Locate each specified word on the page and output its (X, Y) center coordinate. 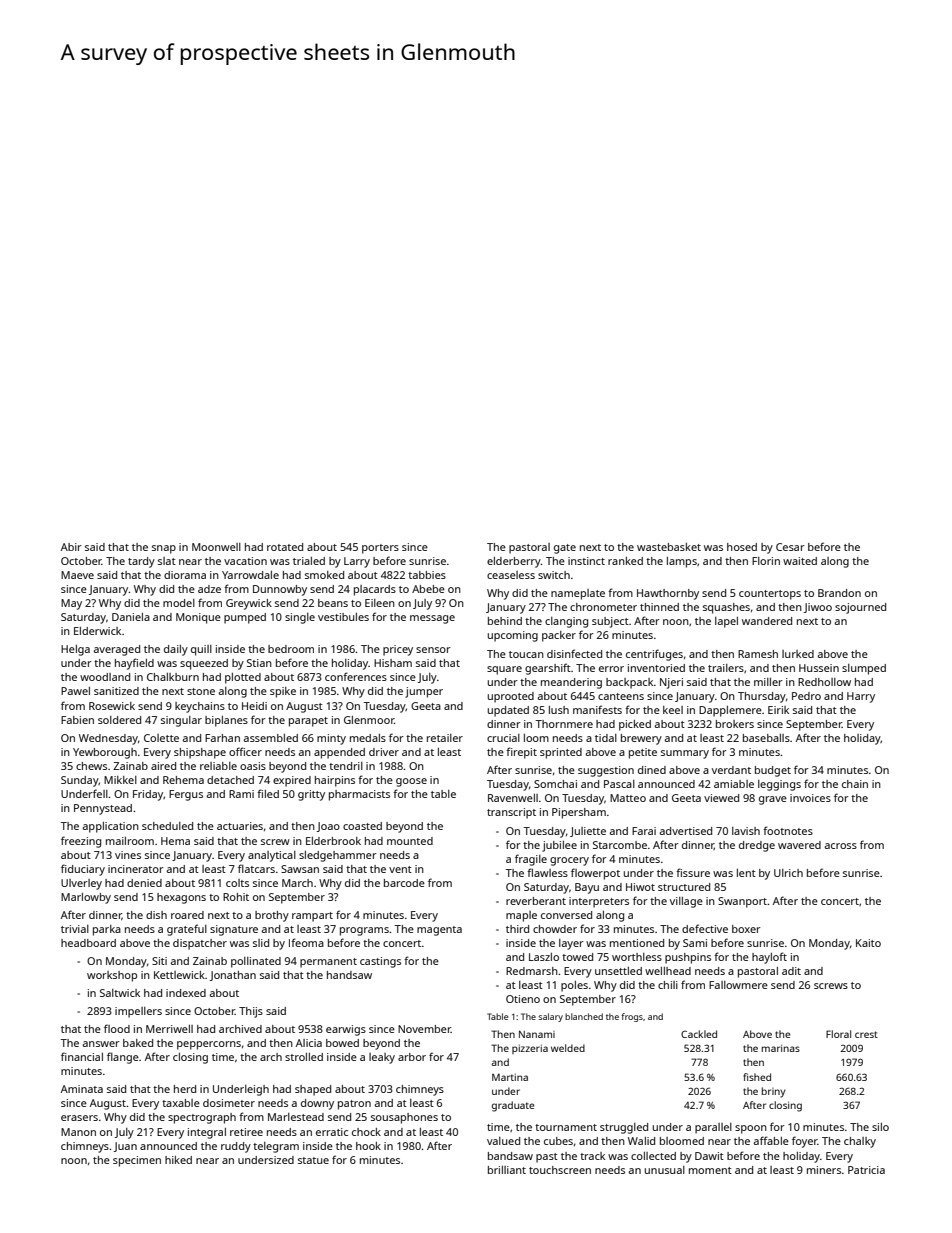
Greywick (249, 604)
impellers (138, 1012)
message (432, 619)
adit (791, 971)
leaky (382, 1058)
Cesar (790, 547)
